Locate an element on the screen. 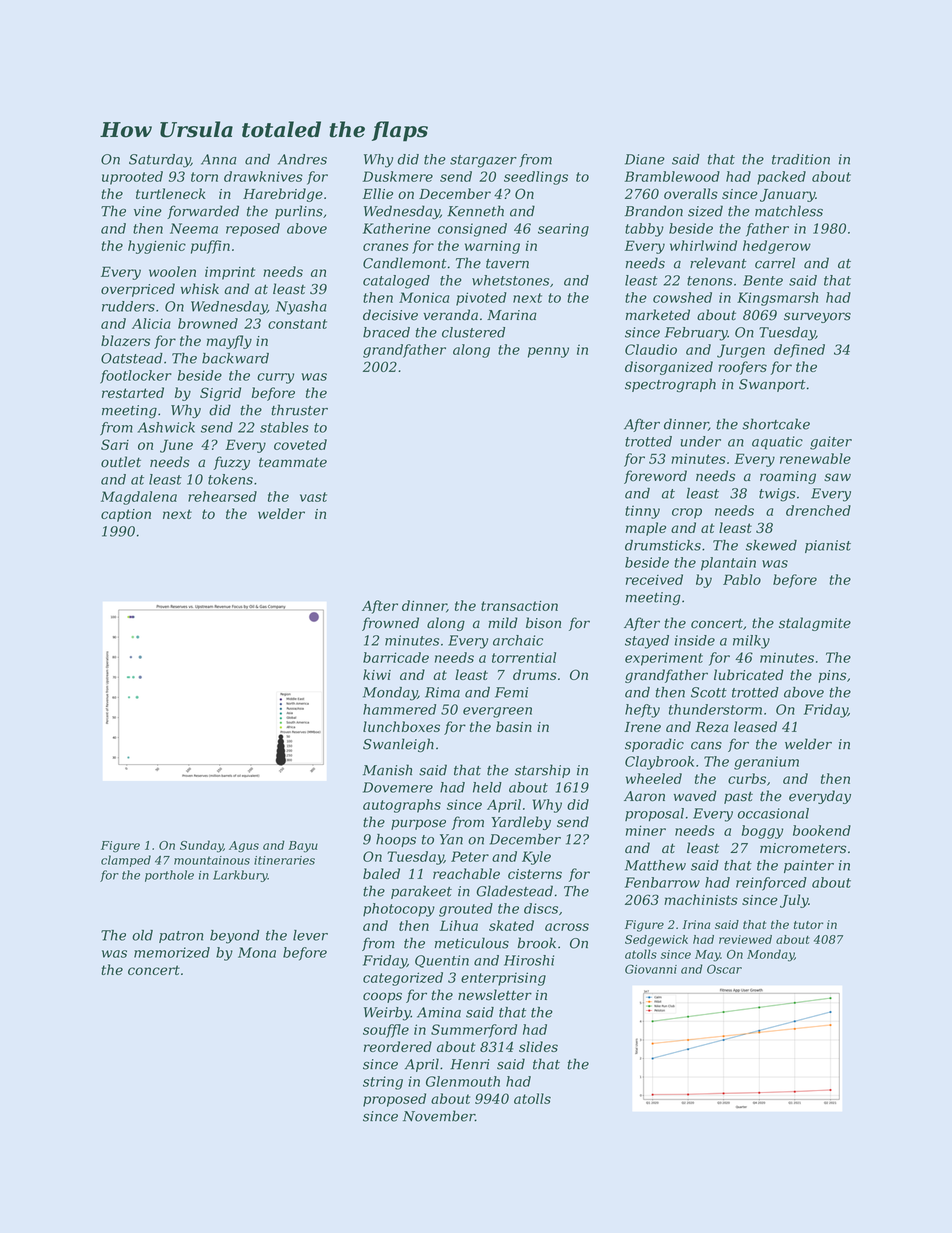 This screenshot has height=1233, width=952. old is located at coordinates (142, 935).
